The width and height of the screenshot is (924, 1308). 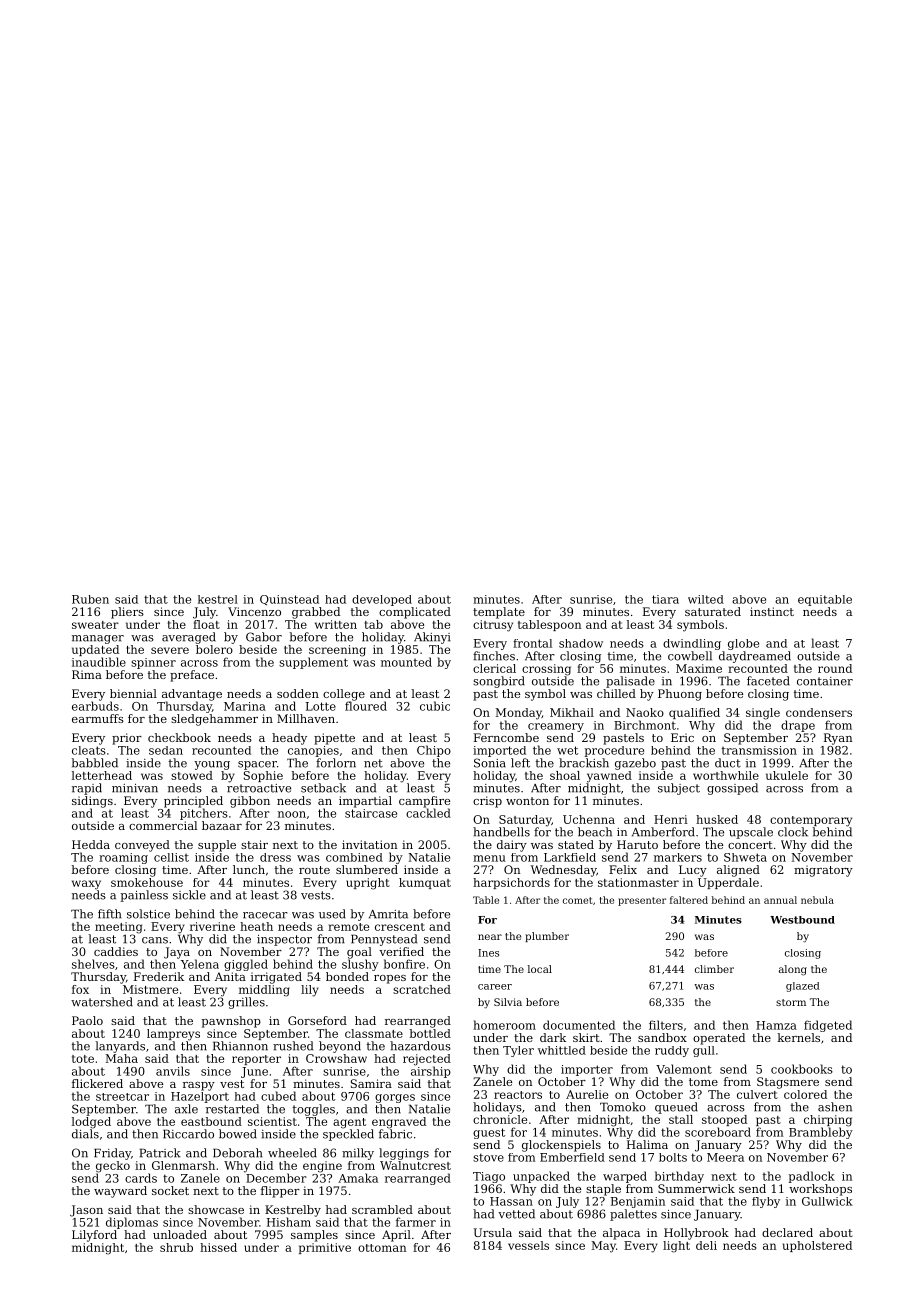 What do you see at coordinates (218, 1247) in the screenshot?
I see `hissed` at bounding box center [218, 1247].
